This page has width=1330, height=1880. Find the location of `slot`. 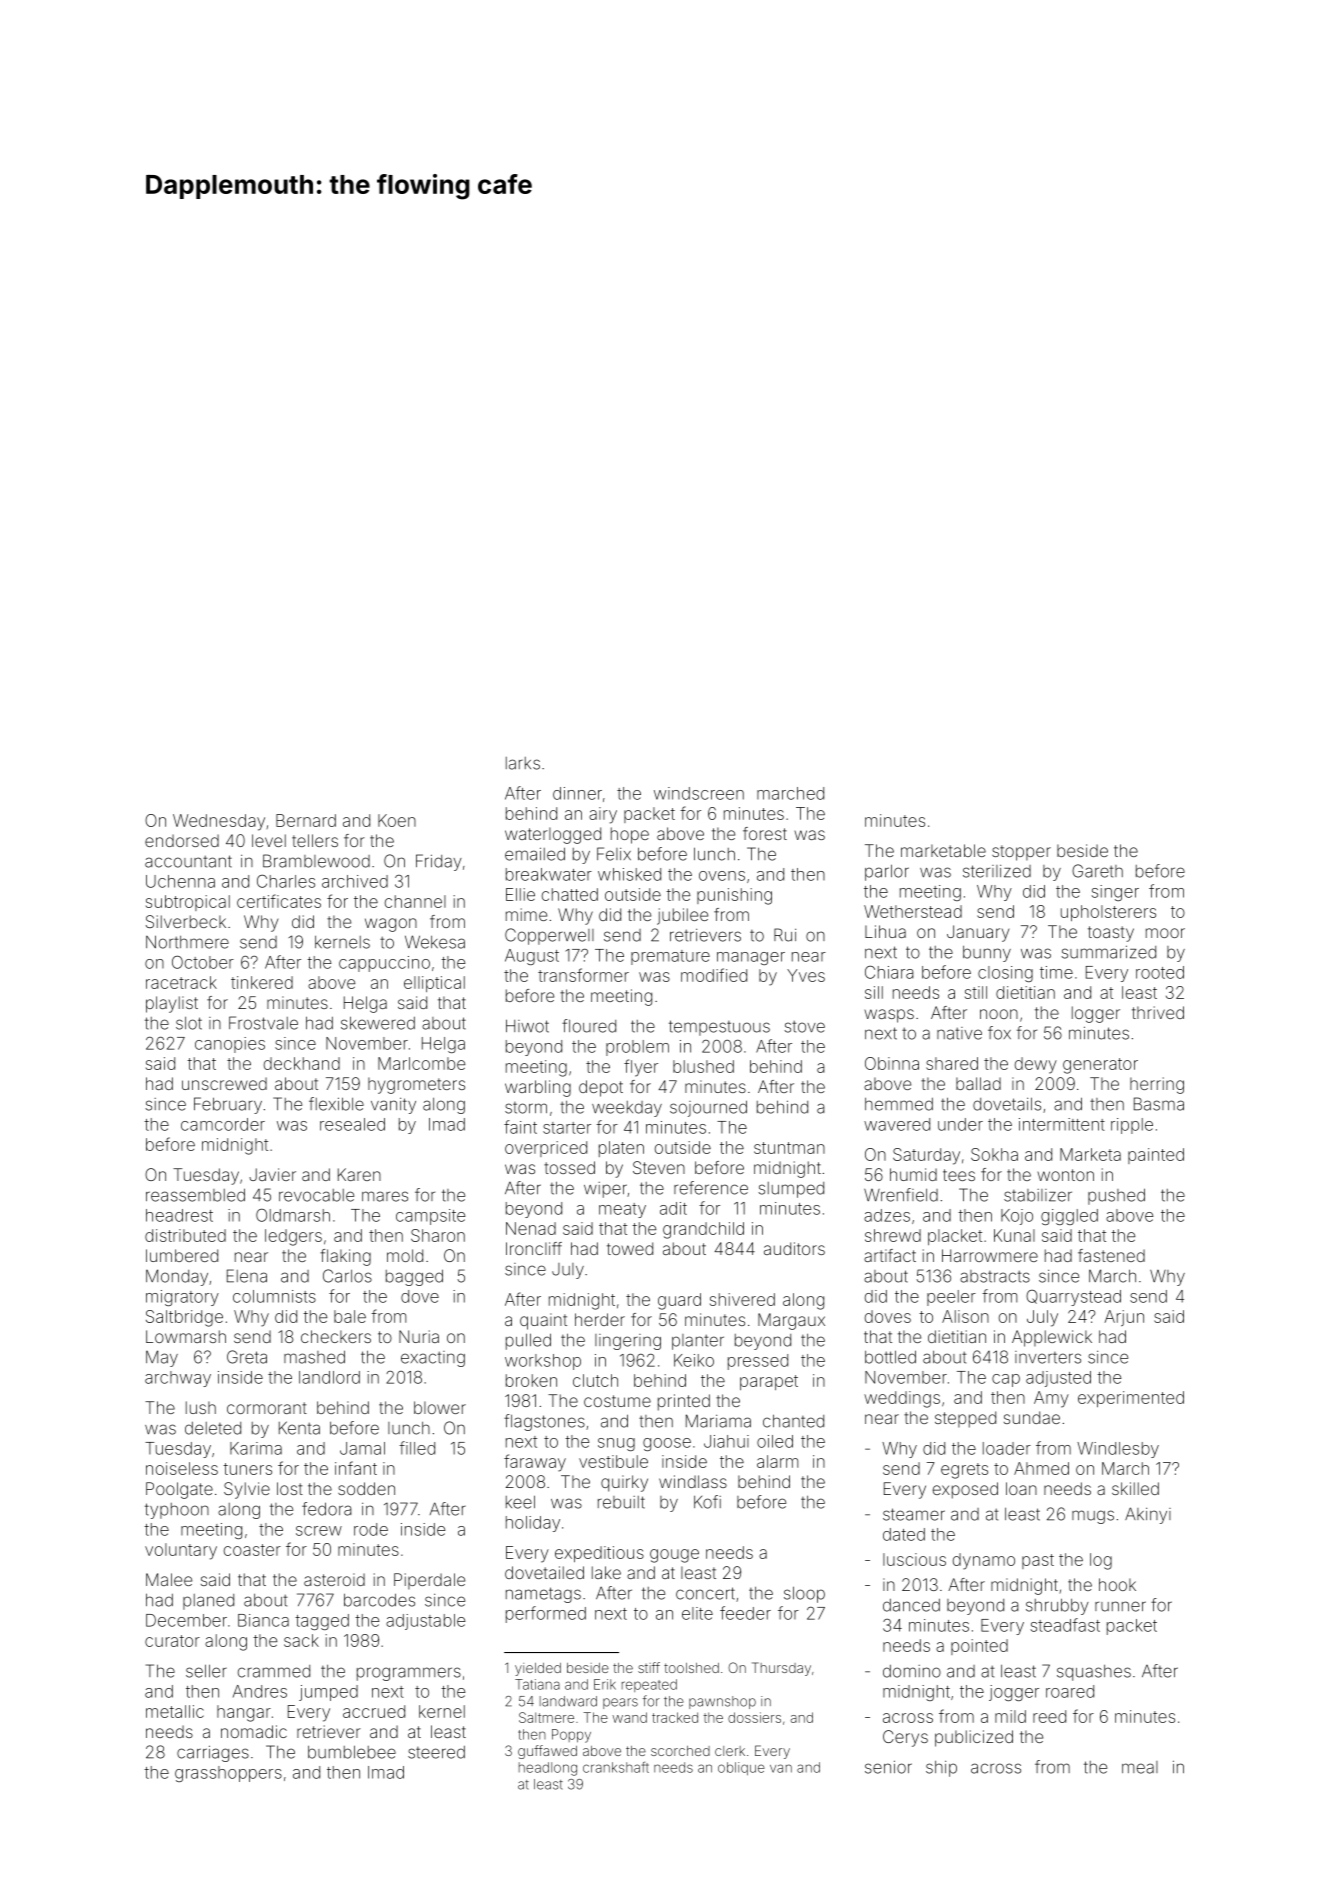

slot is located at coordinates (189, 1023).
